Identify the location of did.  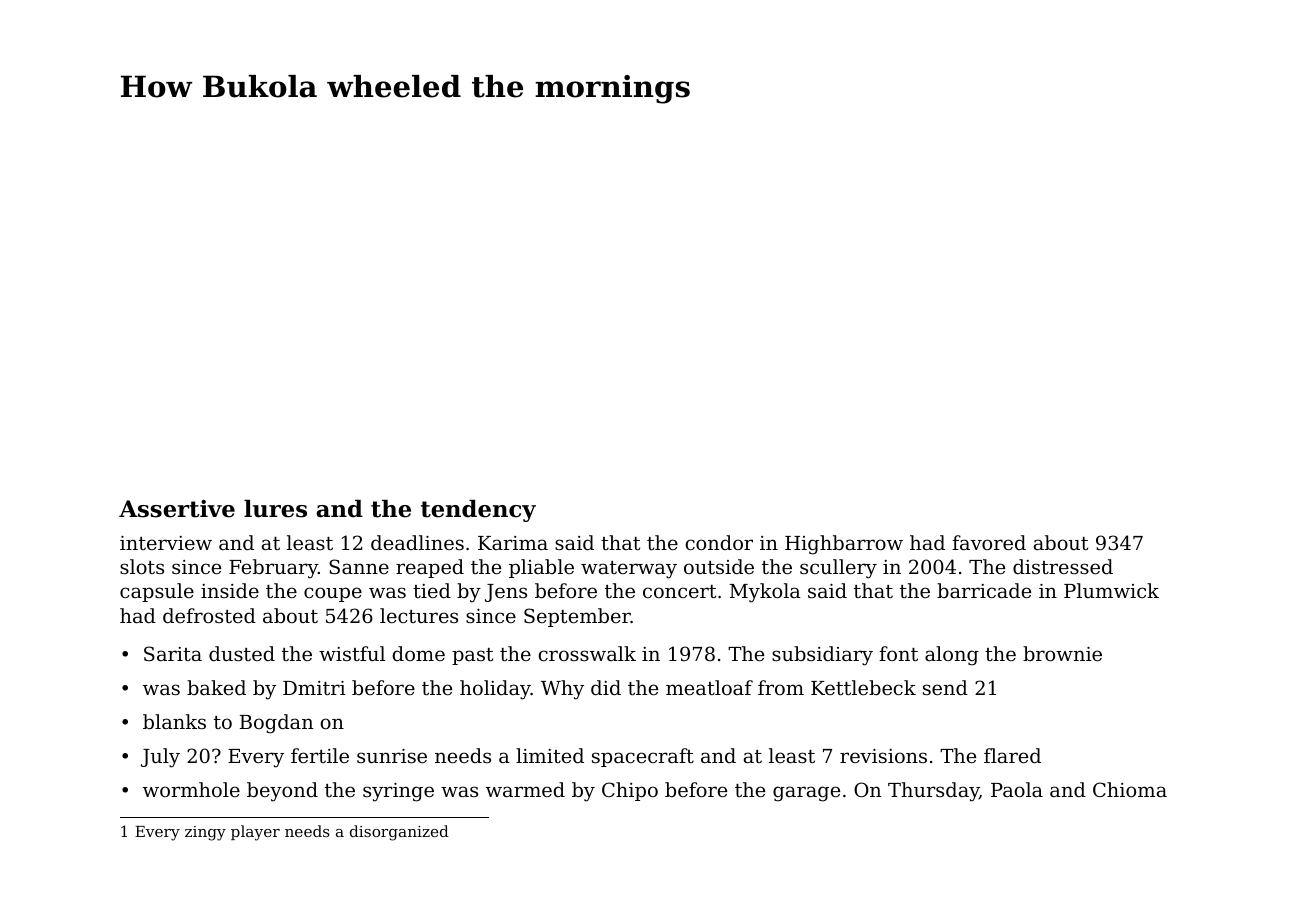
(606, 687).
